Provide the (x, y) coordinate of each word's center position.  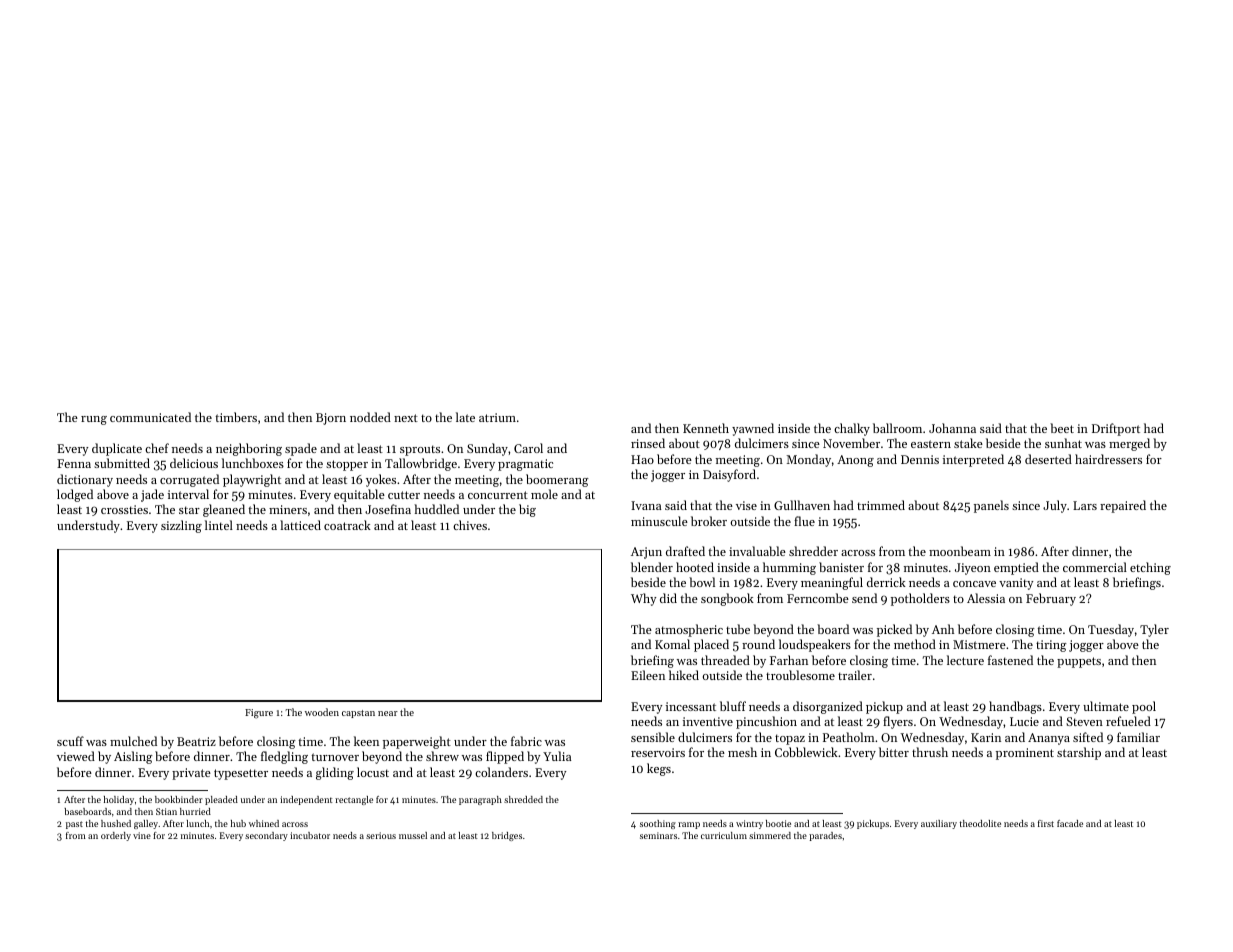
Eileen (648, 675)
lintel (219, 525)
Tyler (1154, 630)
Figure (259, 714)
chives (470, 525)
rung (94, 420)
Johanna (952, 428)
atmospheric (689, 630)
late (465, 417)
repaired (1123, 506)
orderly (116, 836)
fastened (1010, 660)
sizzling (181, 526)
